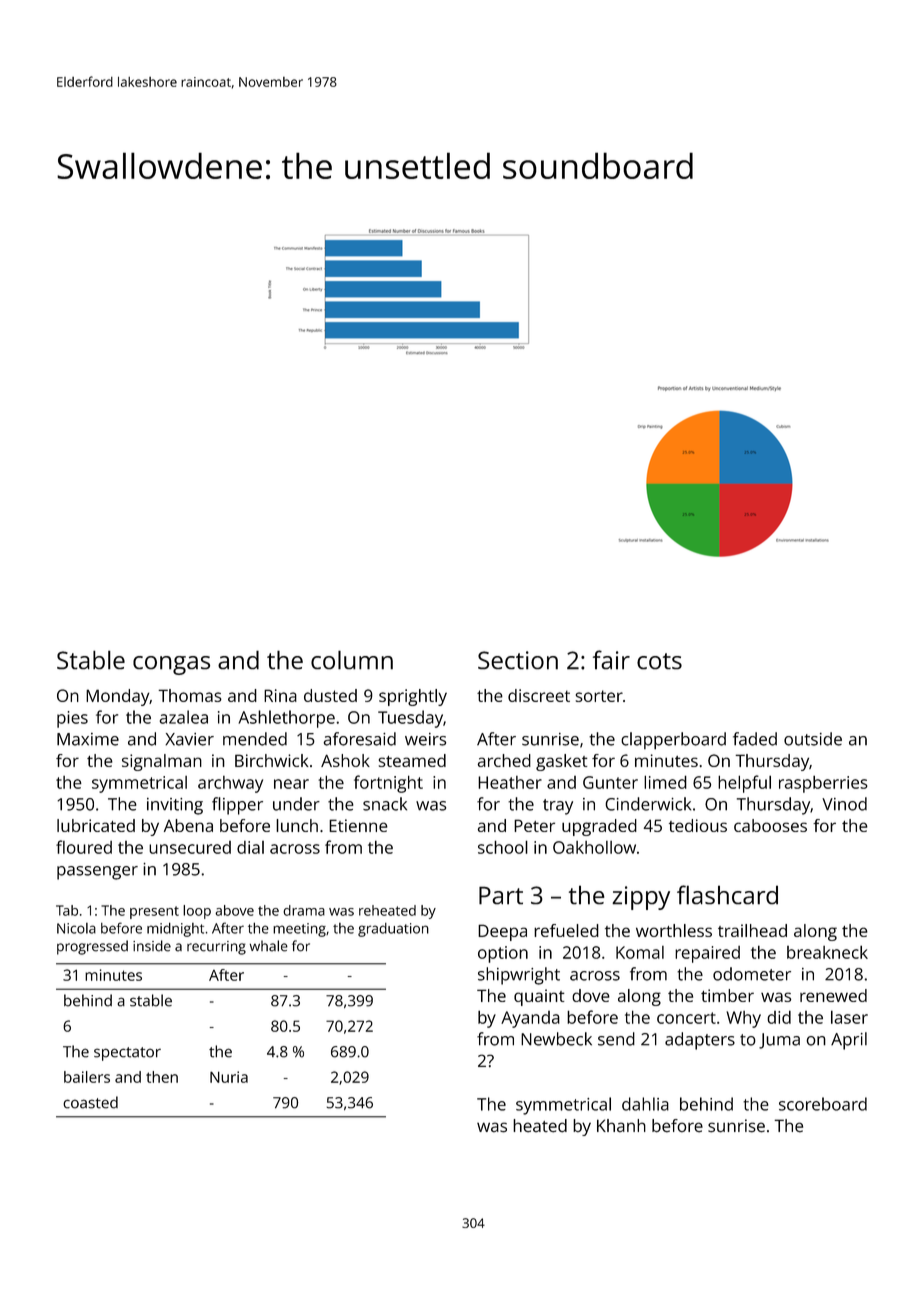 This image has height=1311, width=924. I want to click on odometer, so click(752, 974).
